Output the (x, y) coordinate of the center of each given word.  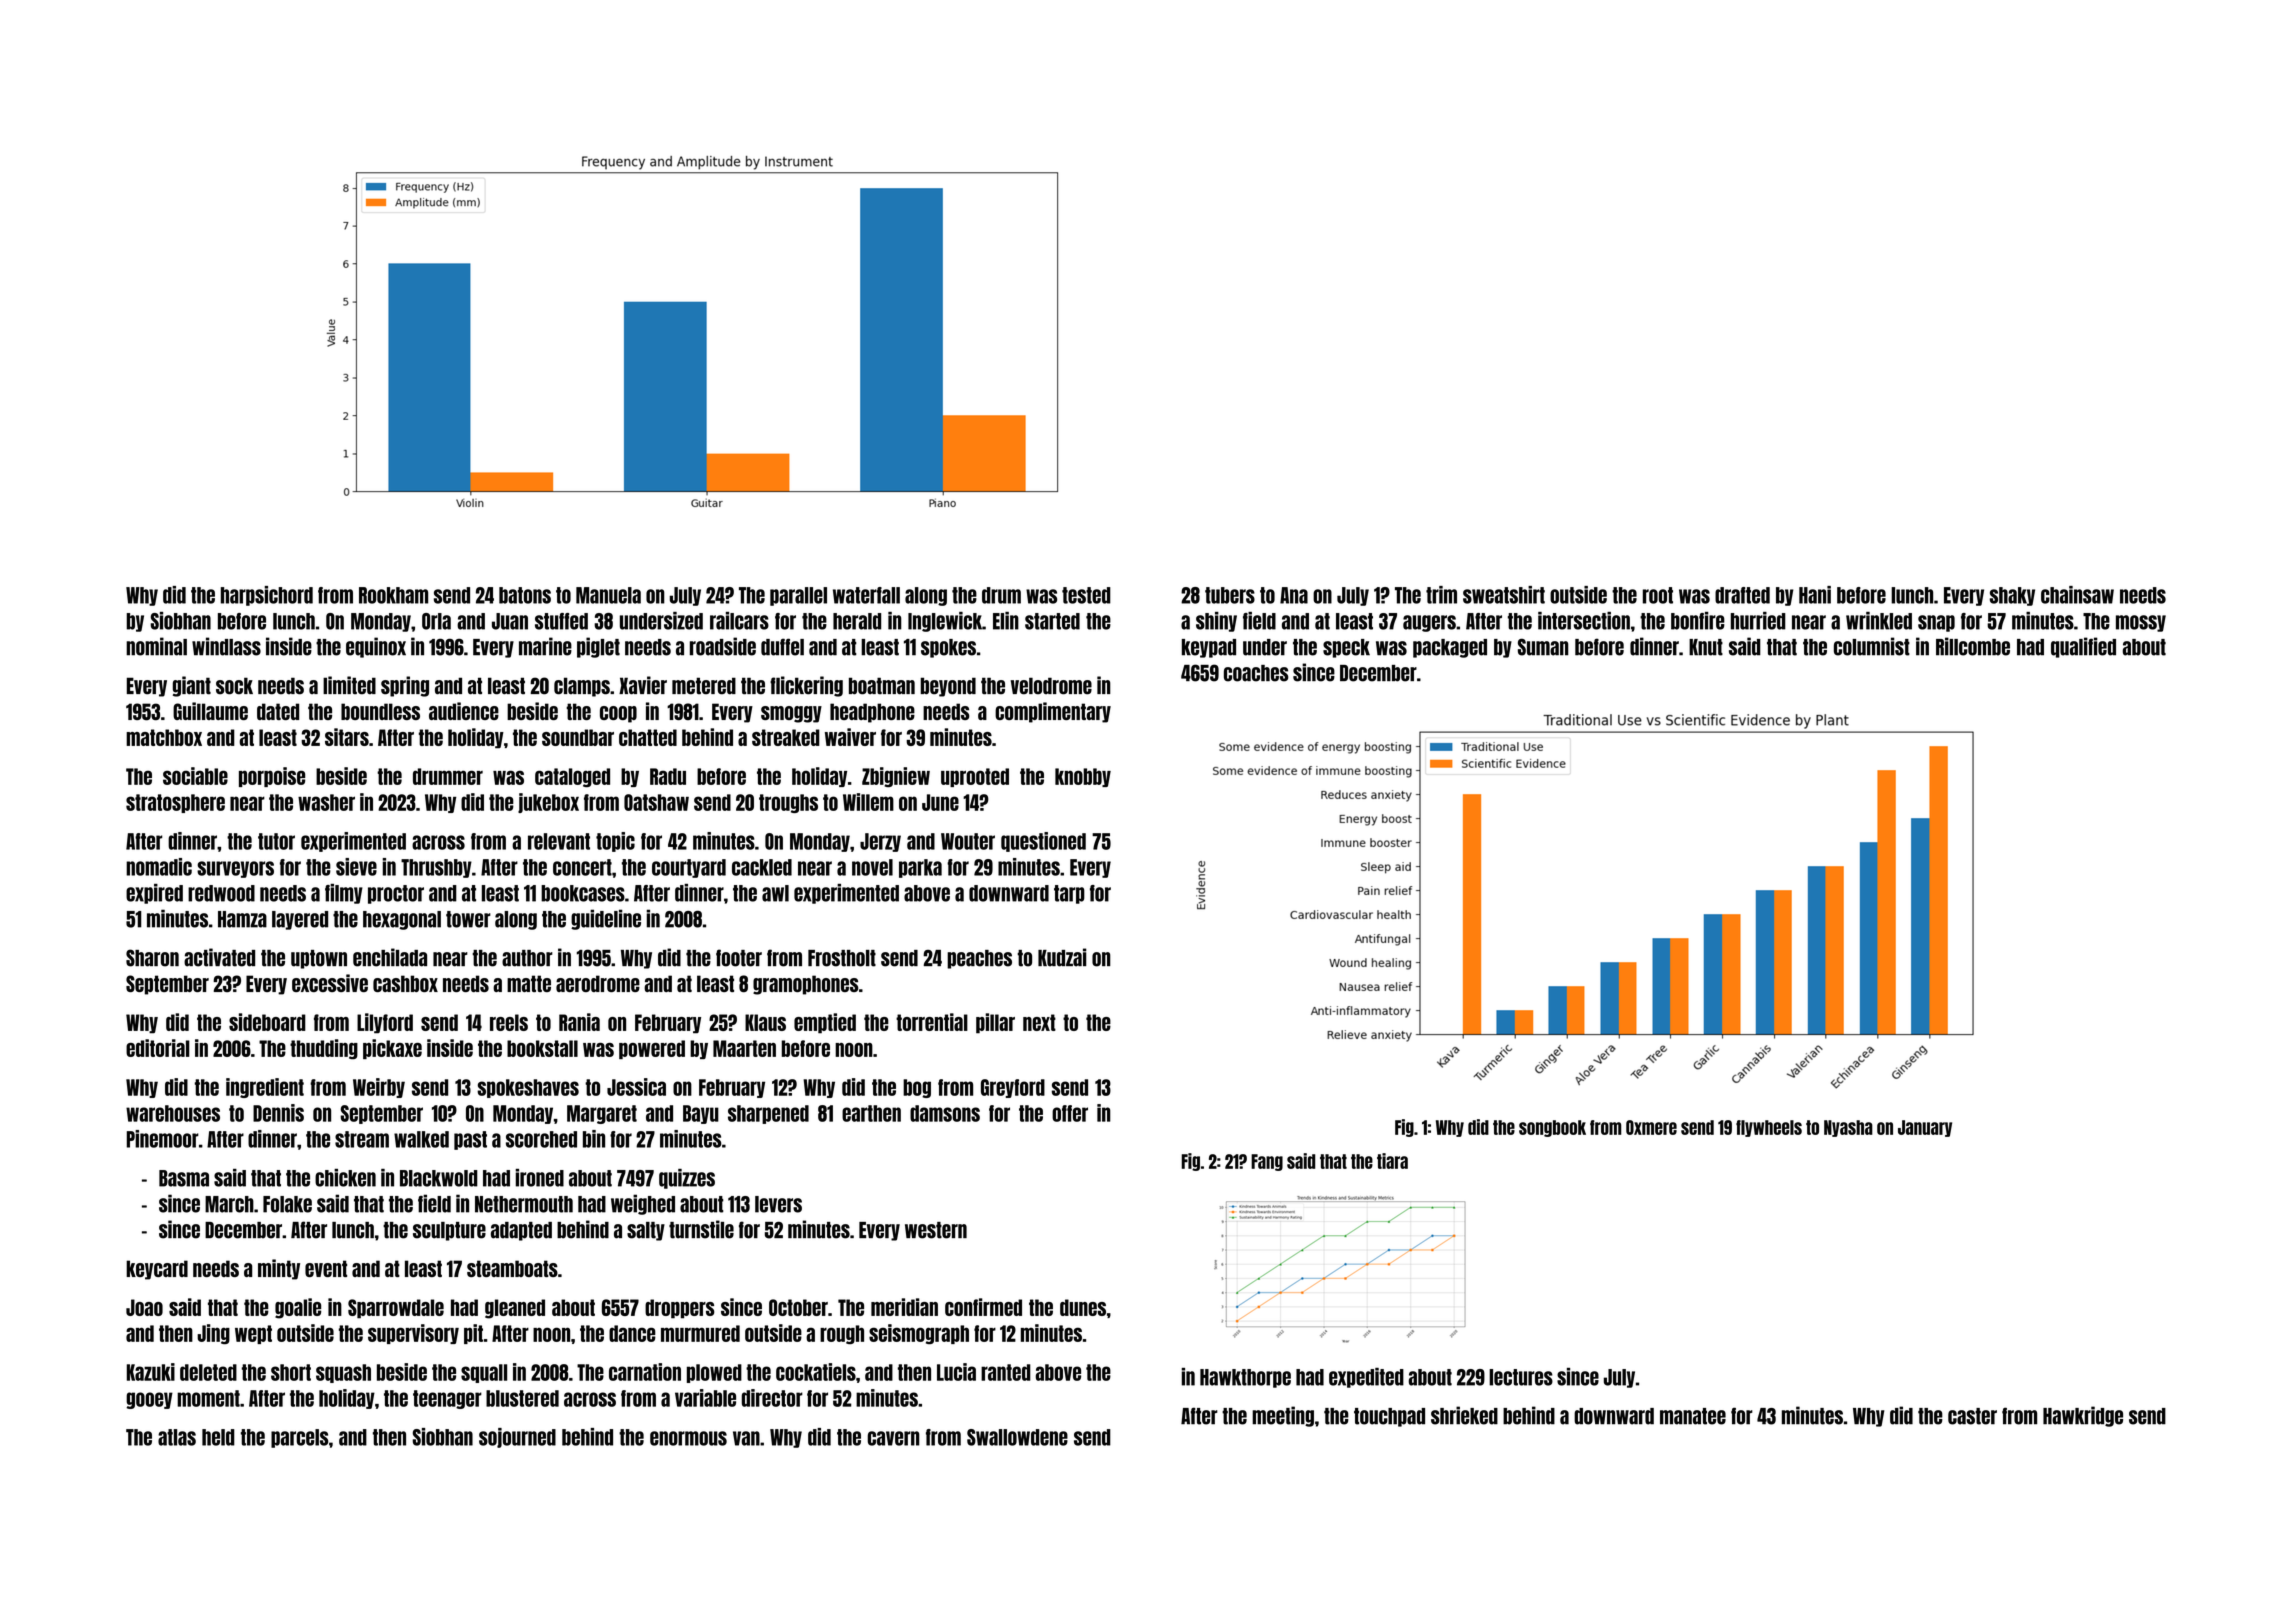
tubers (1230, 595)
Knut (1706, 647)
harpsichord (267, 596)
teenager (447, 1399)
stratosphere (175, 803)
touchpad (1389, 1417)
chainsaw (2077, 595)
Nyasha (1848, 1128)
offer (1070, 1113)
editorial (158, 1048)
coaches (1256, 673)
